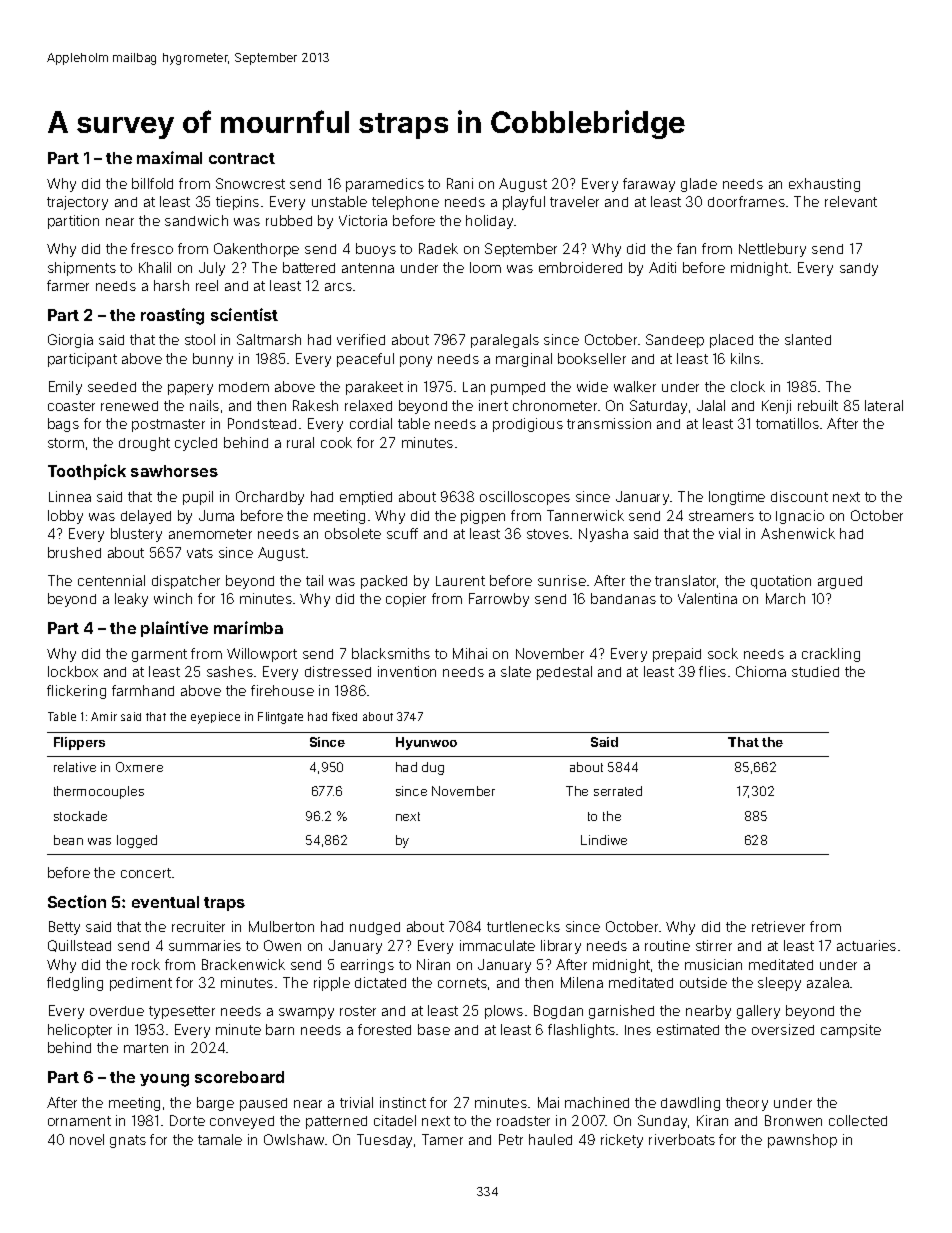 This document has height=1233, width=952. What do you see at coordinates (152, 248) in the document?
I see `fresco` at bounding box center [152, 248].
